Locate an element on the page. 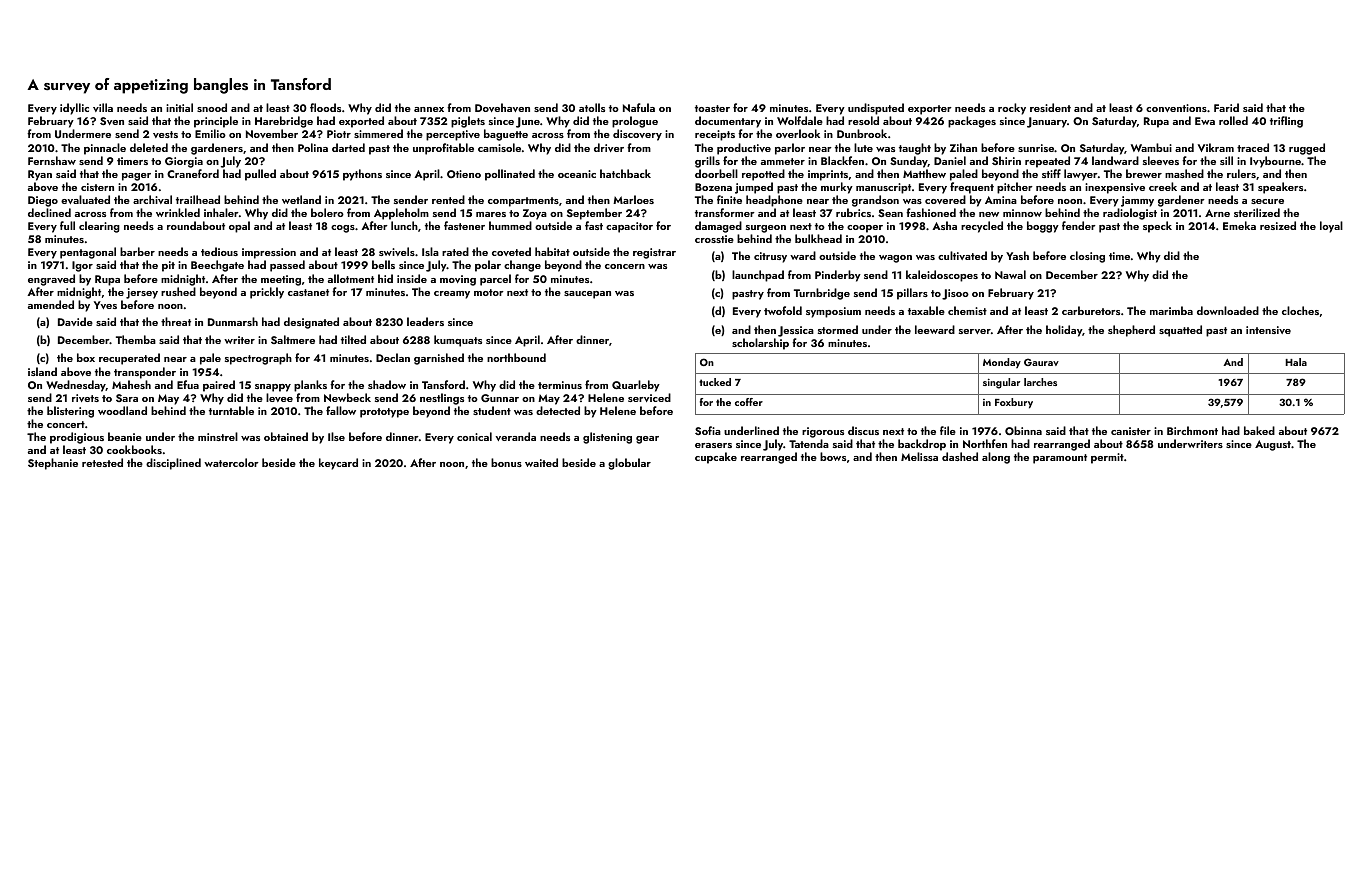 Image resolution: width=1372 pixels, height=887 pixels. launchpad is located at coordinates (758, 276).
